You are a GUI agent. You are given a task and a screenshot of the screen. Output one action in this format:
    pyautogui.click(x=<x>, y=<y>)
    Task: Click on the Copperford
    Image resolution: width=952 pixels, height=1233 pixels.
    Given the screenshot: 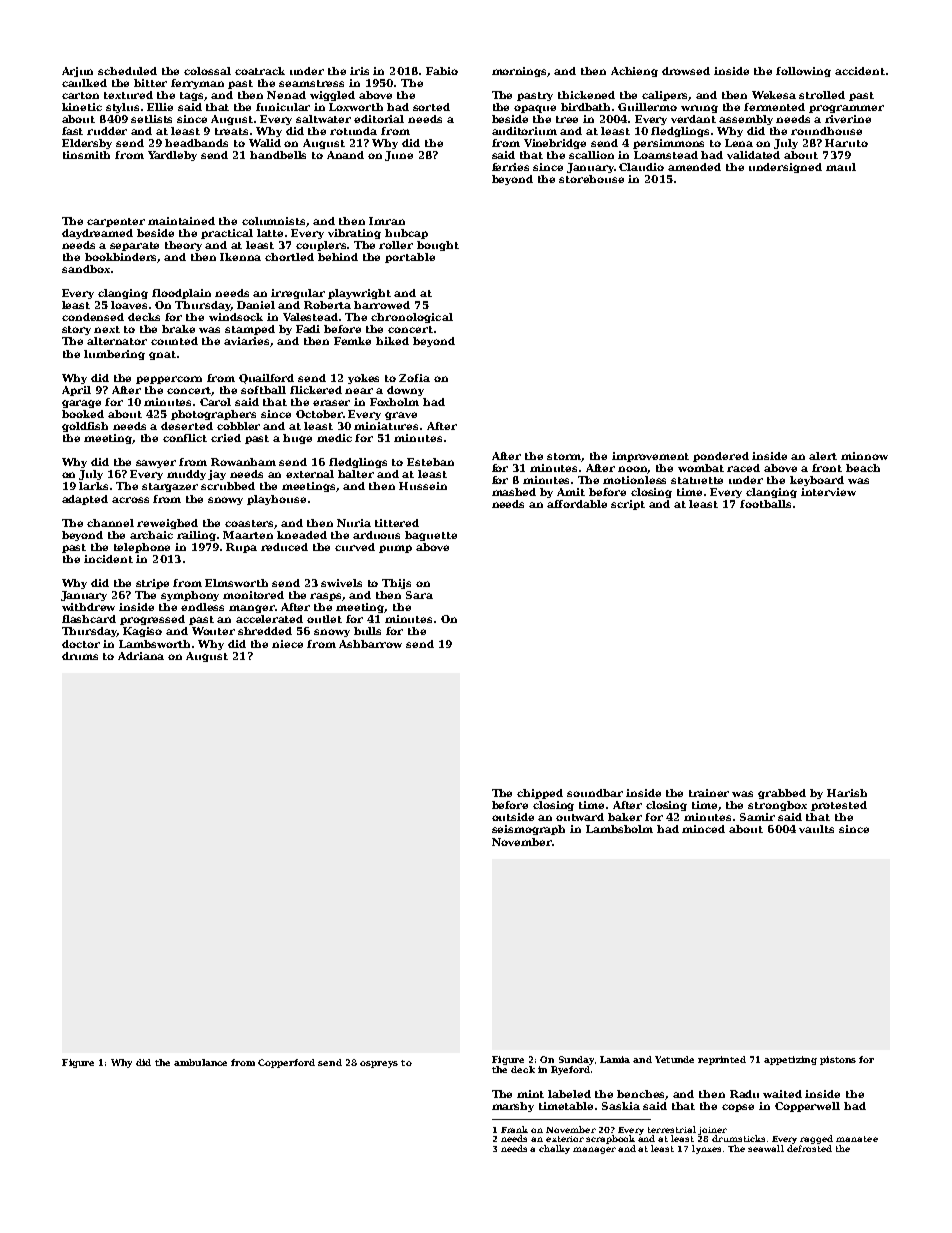 What is the action you would take?
    pyautogui.click(x=286, y=1063)
